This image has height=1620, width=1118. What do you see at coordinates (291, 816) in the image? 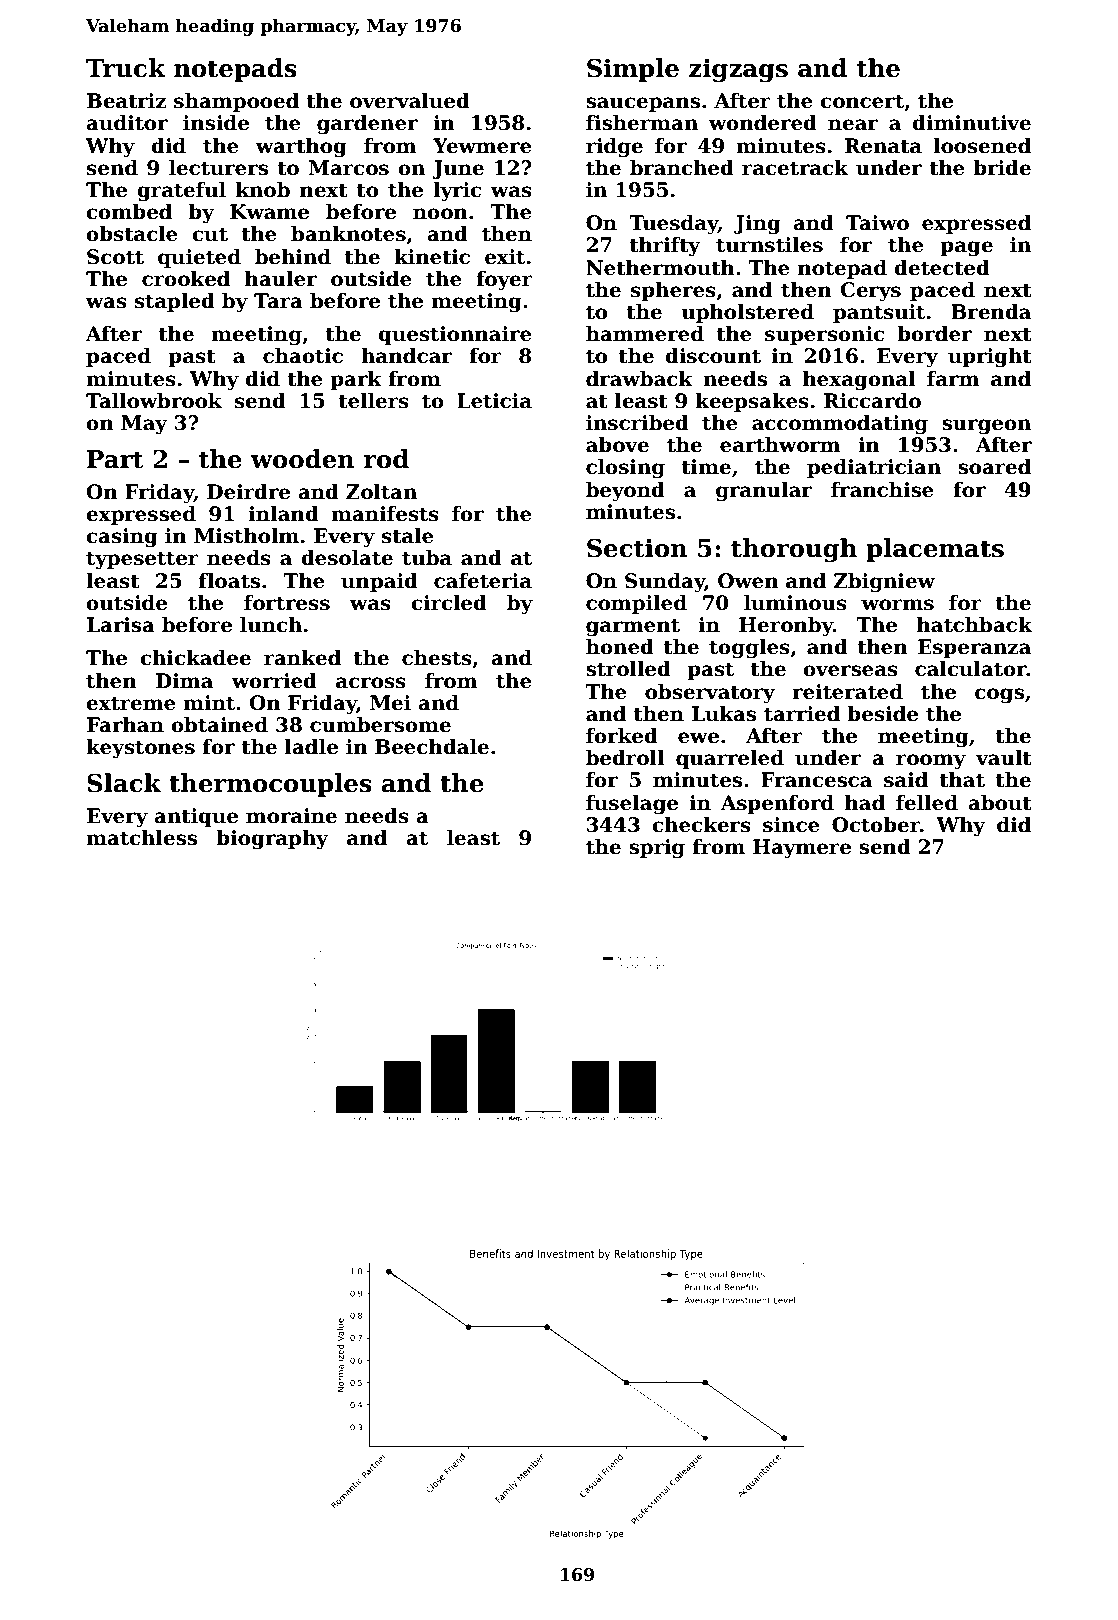
I see `moraine` at bounding box center [291, 816].
